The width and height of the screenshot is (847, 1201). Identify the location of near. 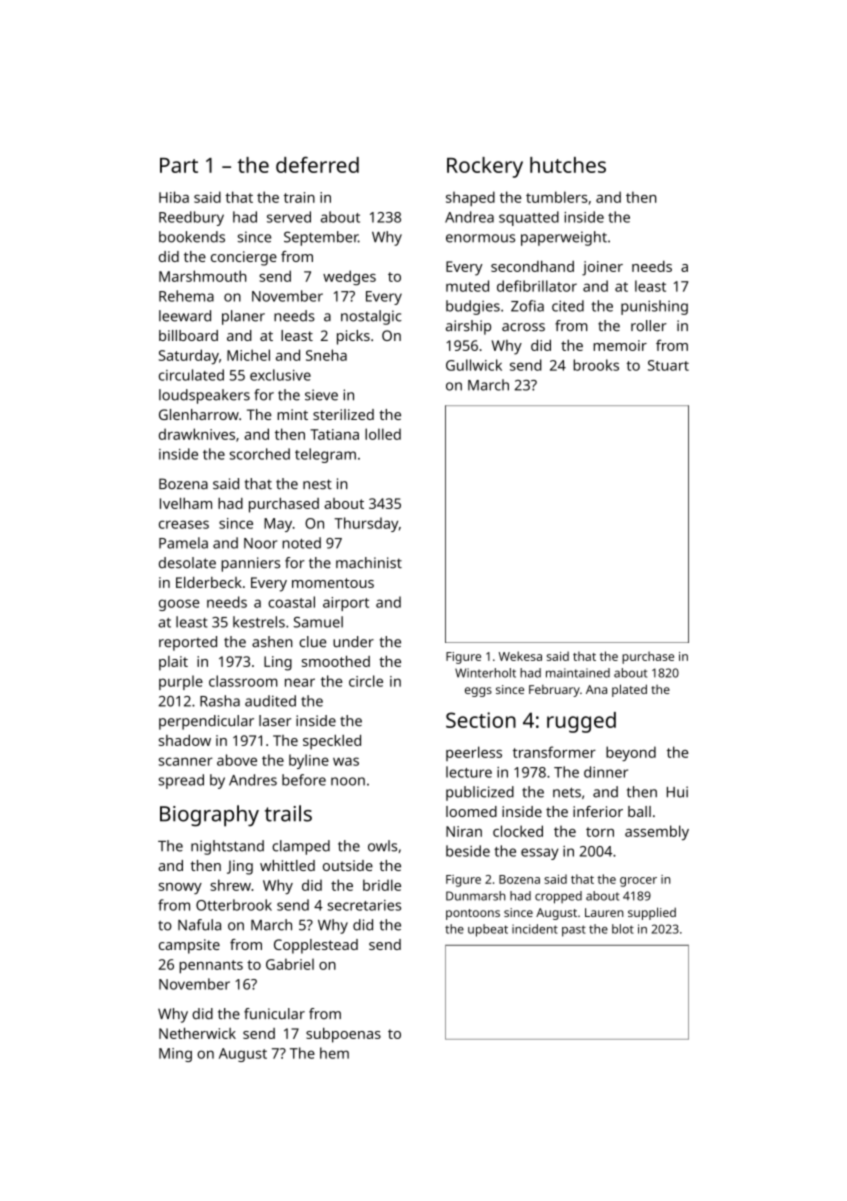
(300, 682).
